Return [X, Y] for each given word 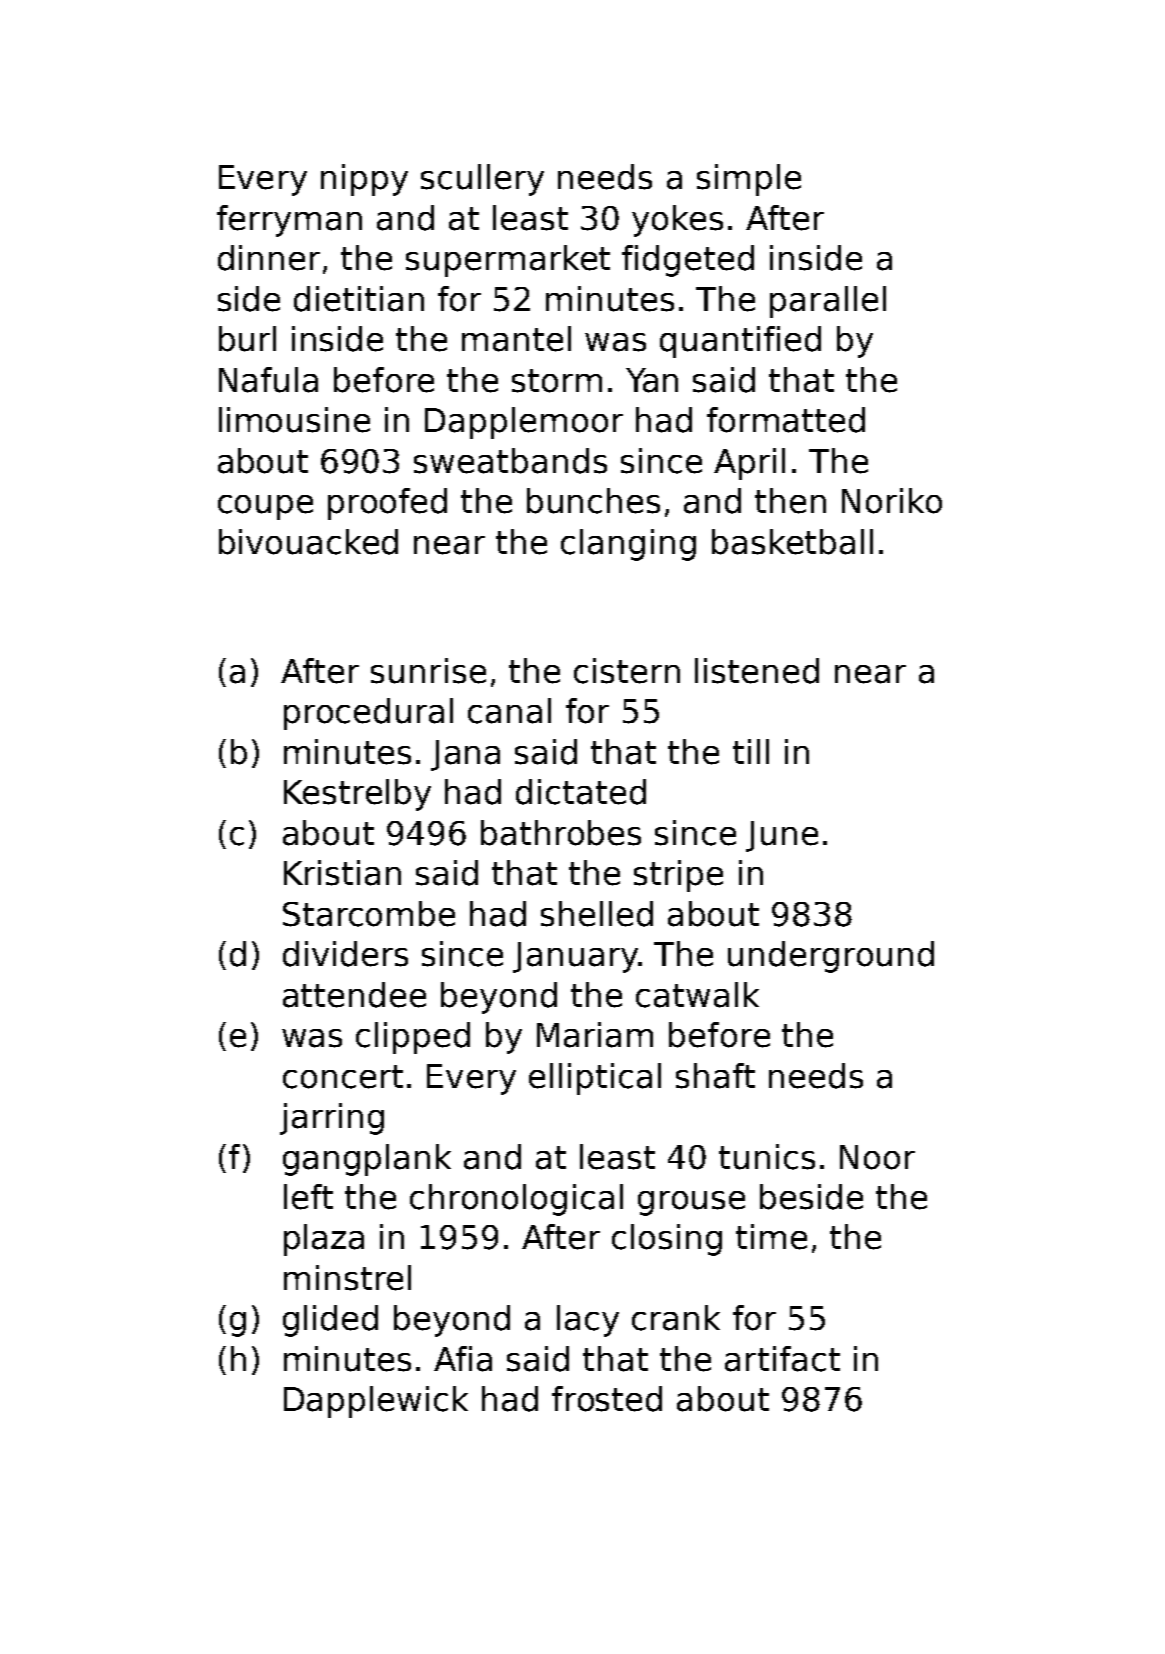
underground [831, 957]
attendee [354, 995]
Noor [877, 1157]
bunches [593, 501]
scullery [482, 180]
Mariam [595, 1035]
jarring [332, 1119]
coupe [265, 507]
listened [757, 671]
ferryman [289, 221]
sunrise [428, 671]
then [790, 501]
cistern [627, 671]
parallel [828, 302]
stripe [678, 876]
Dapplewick [376, 1402]
